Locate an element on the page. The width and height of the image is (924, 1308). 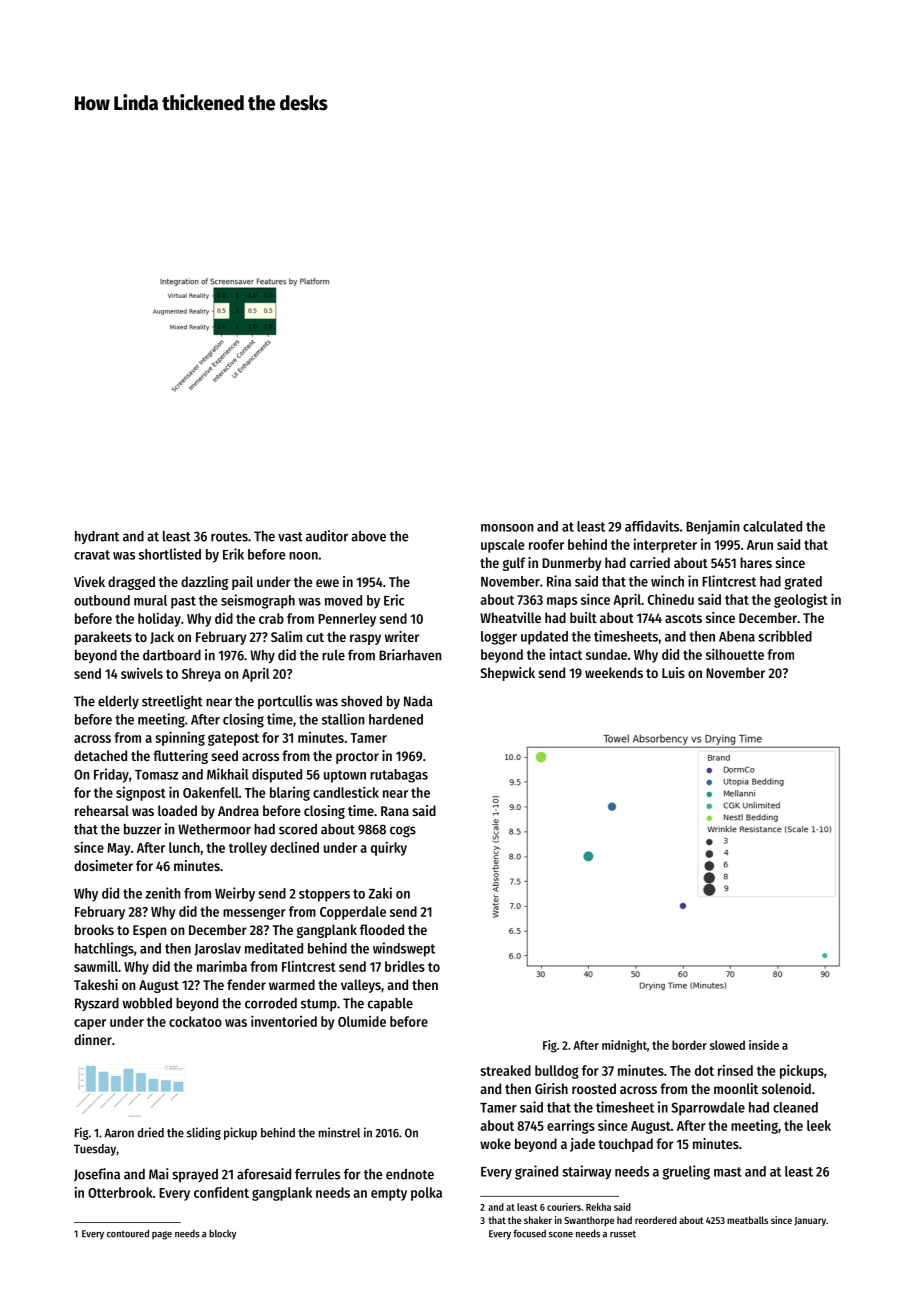
scribbled is located at coordinates (785, 636).
